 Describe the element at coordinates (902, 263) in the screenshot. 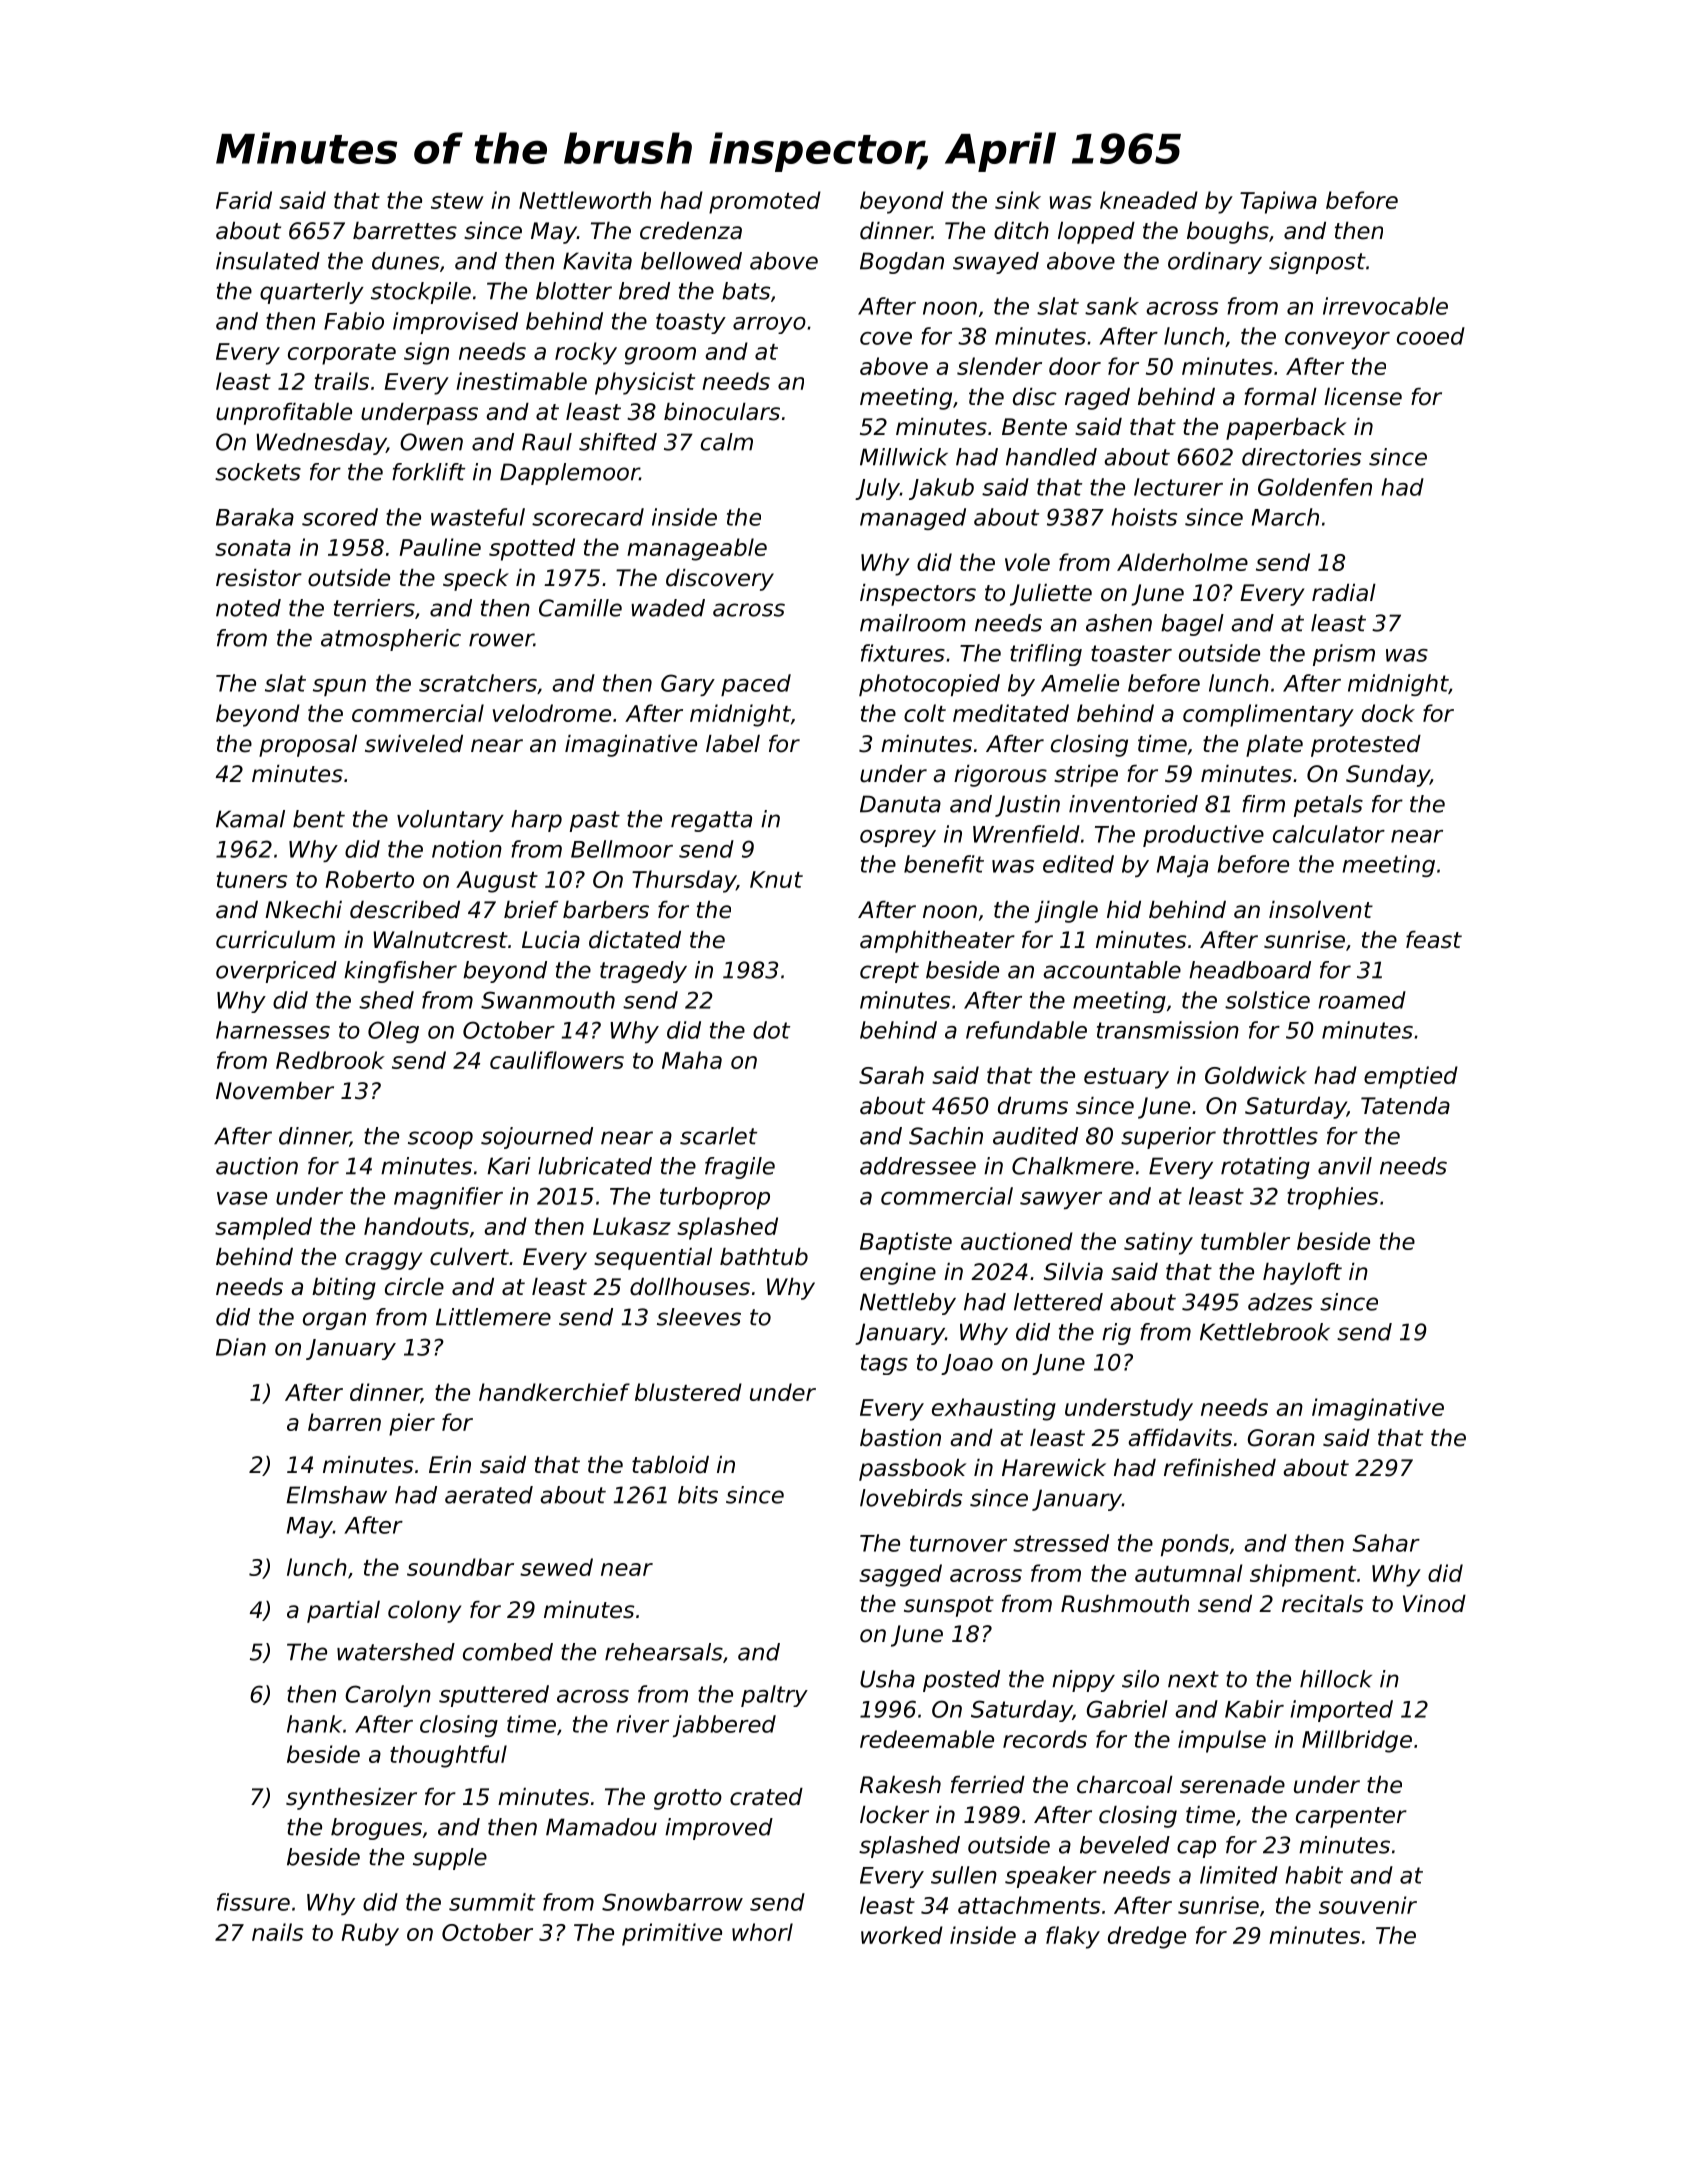

I see `Bogdan` at that location.
